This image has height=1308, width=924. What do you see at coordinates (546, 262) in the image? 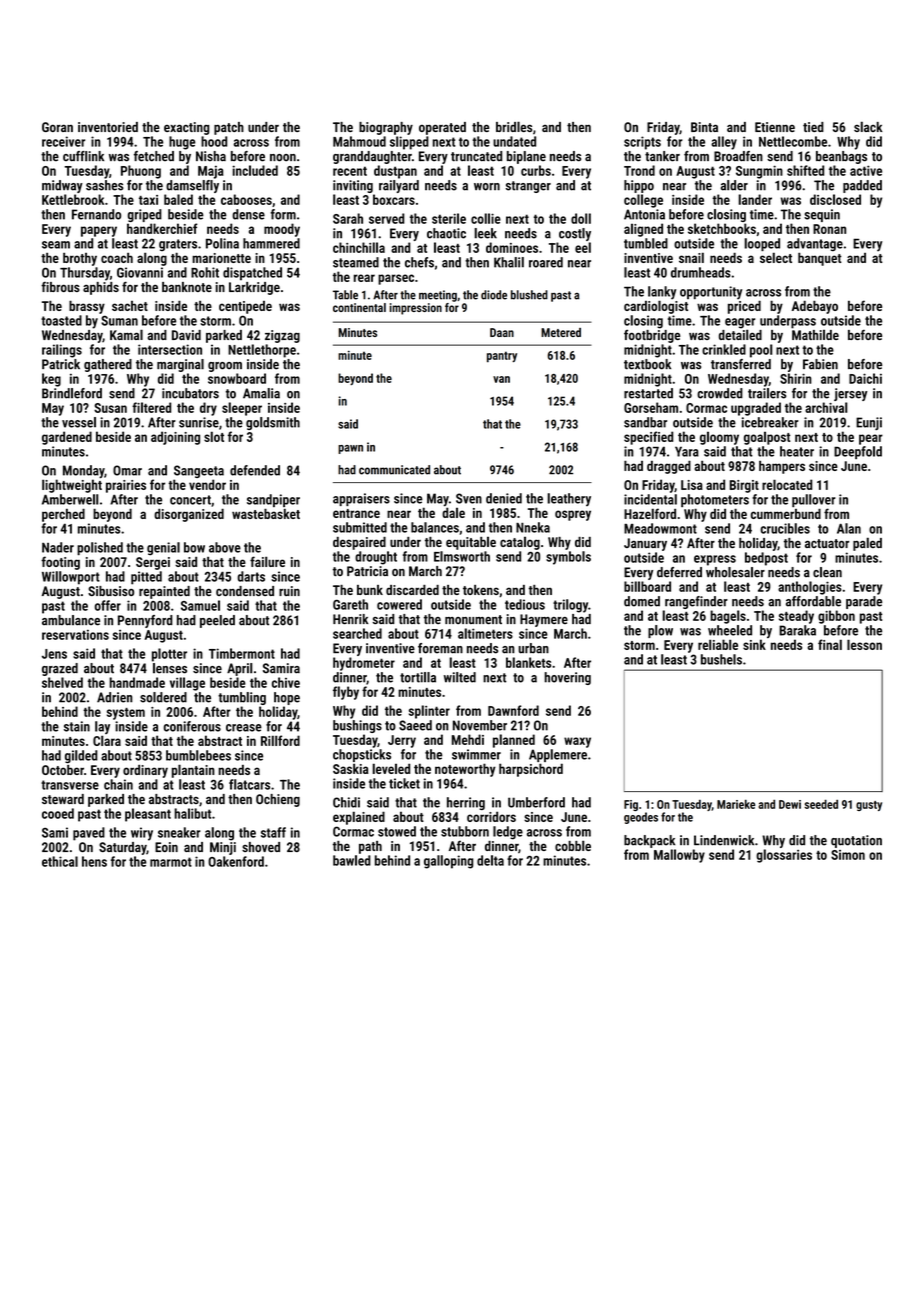
I see `roared` at bounding box center [546, 262].
